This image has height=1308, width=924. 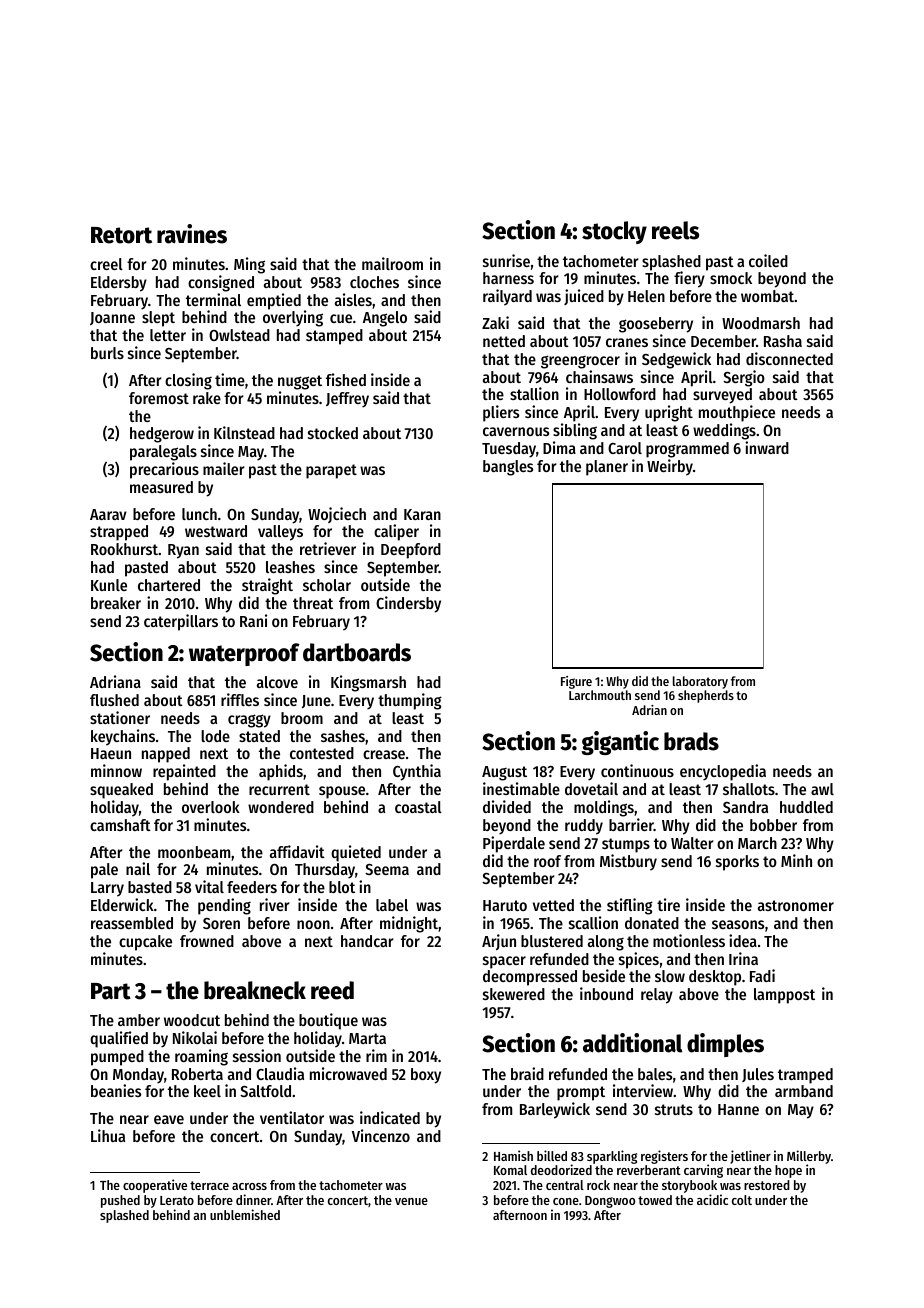 I want to click on Weirby, so click(x=670, y=467).
